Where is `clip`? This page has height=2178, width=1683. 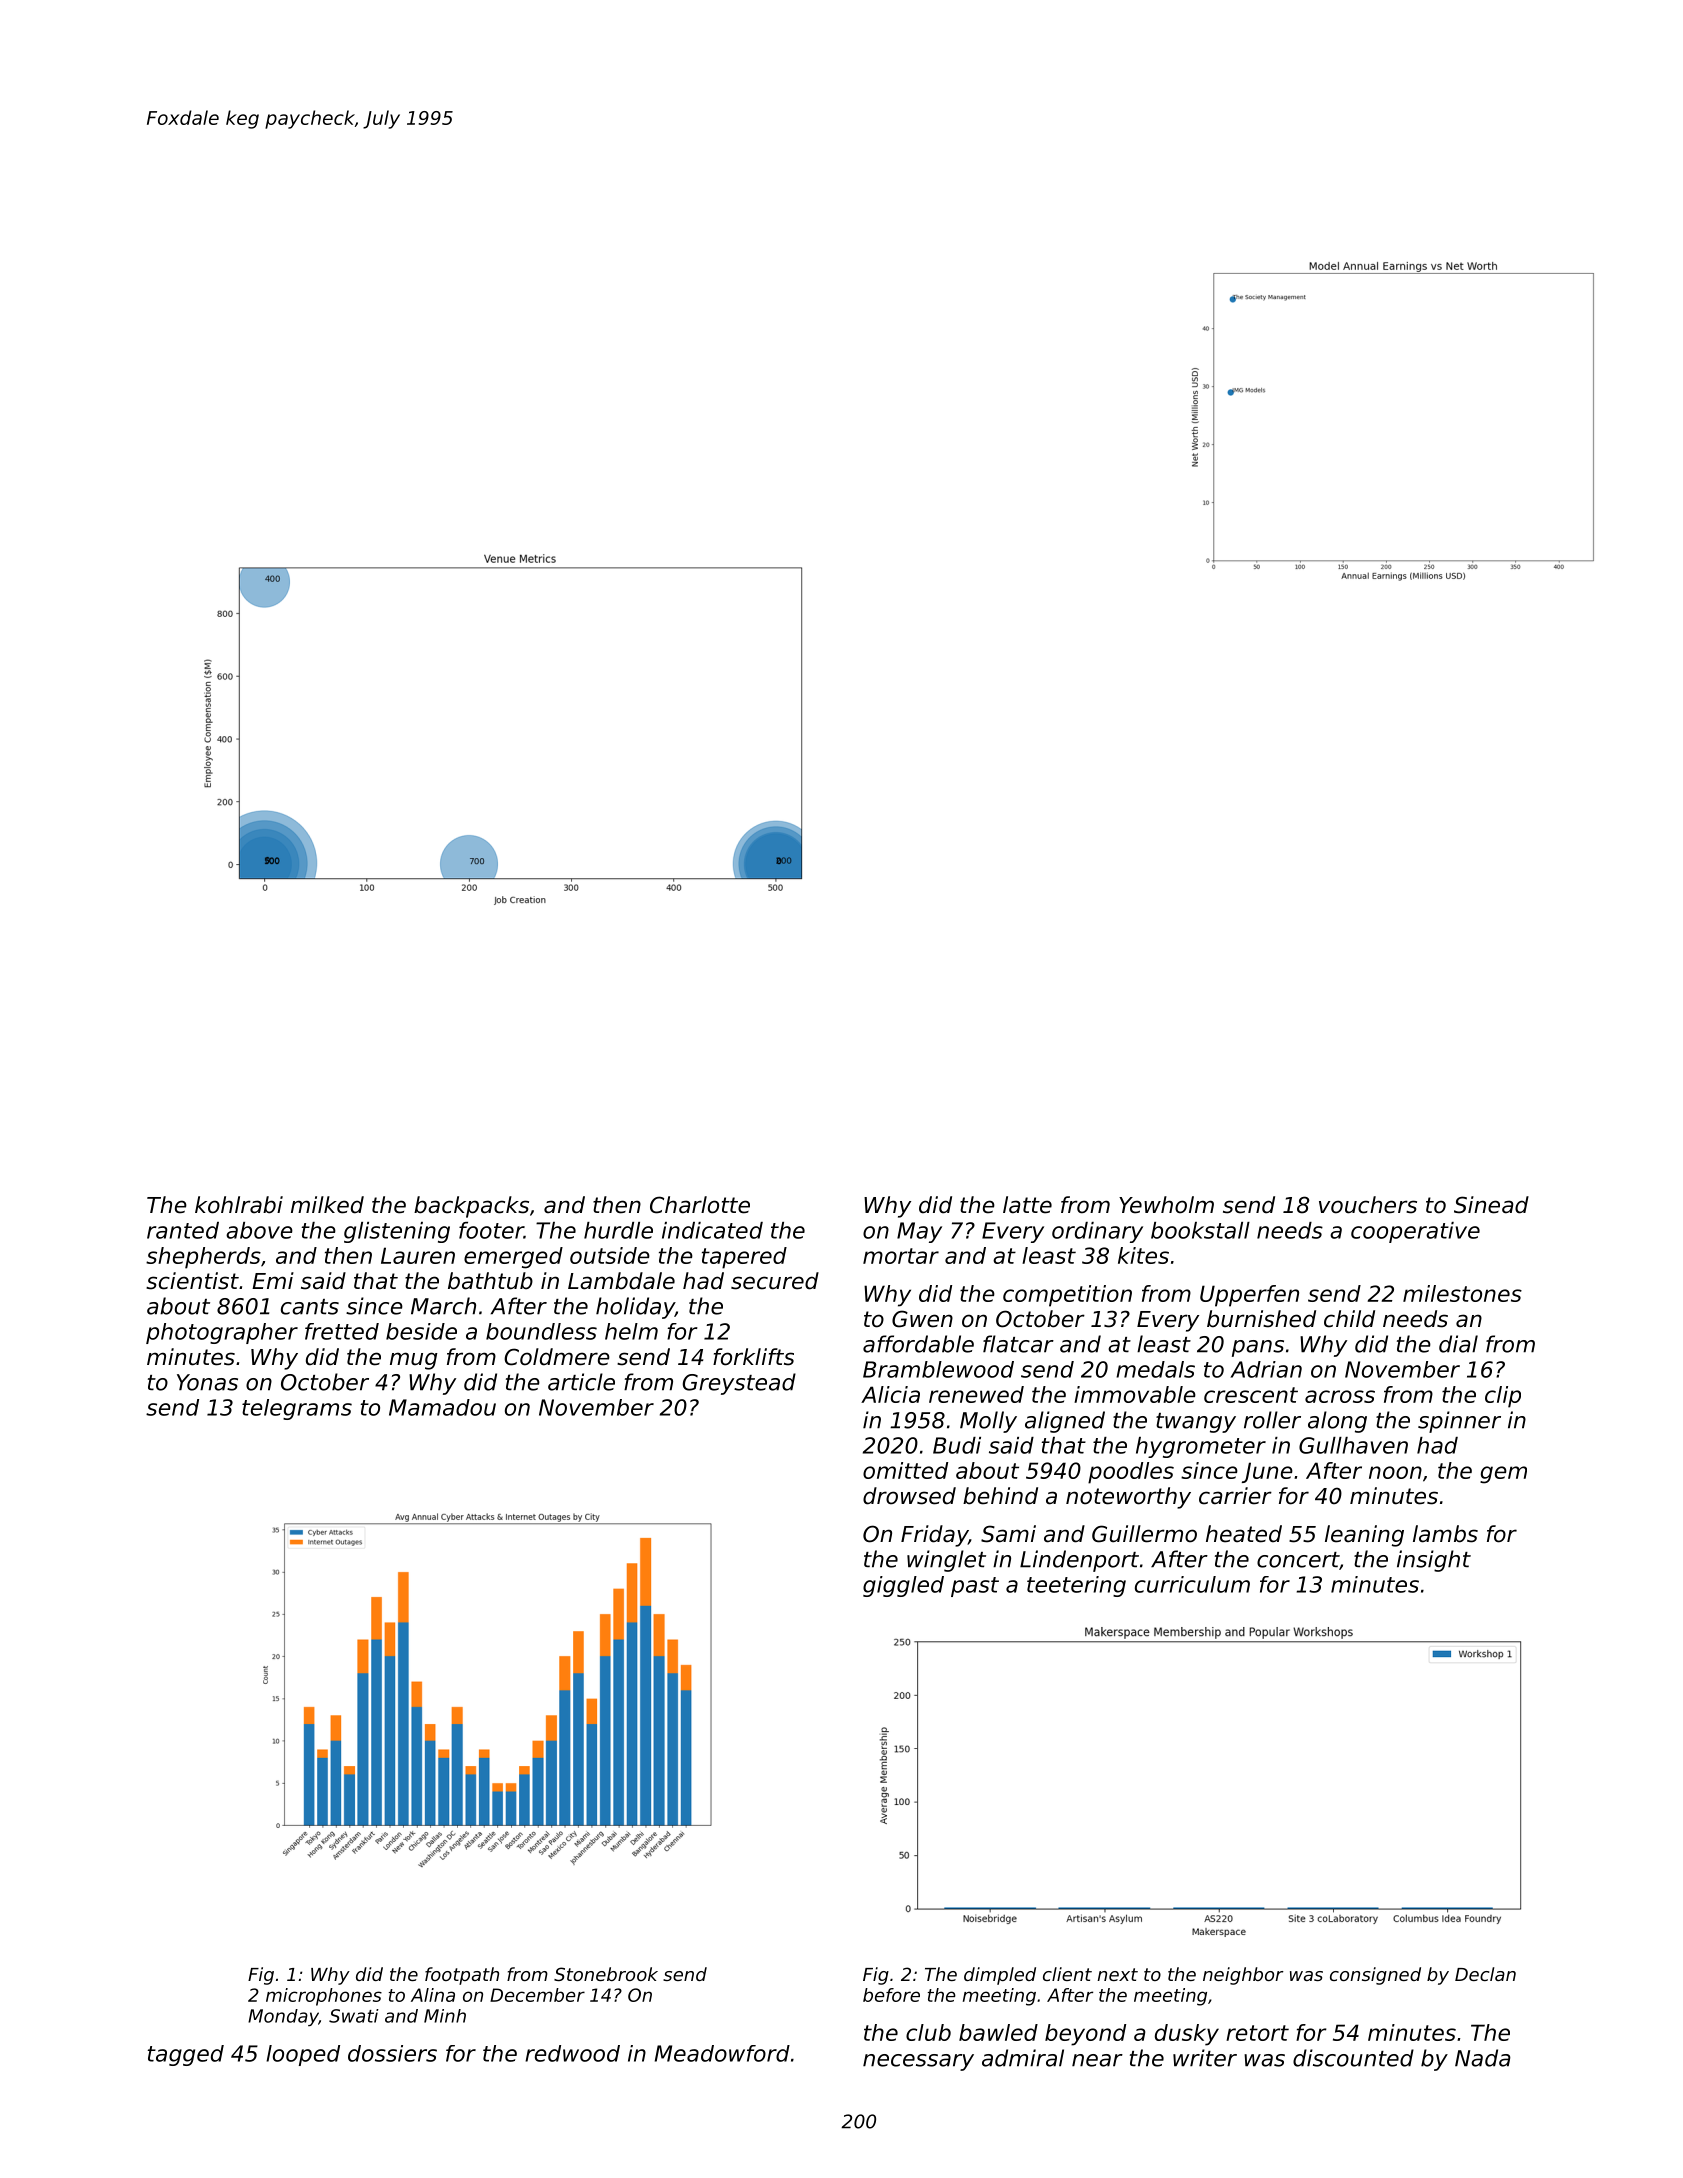 clip is located at coordinates (1503, 1397).
